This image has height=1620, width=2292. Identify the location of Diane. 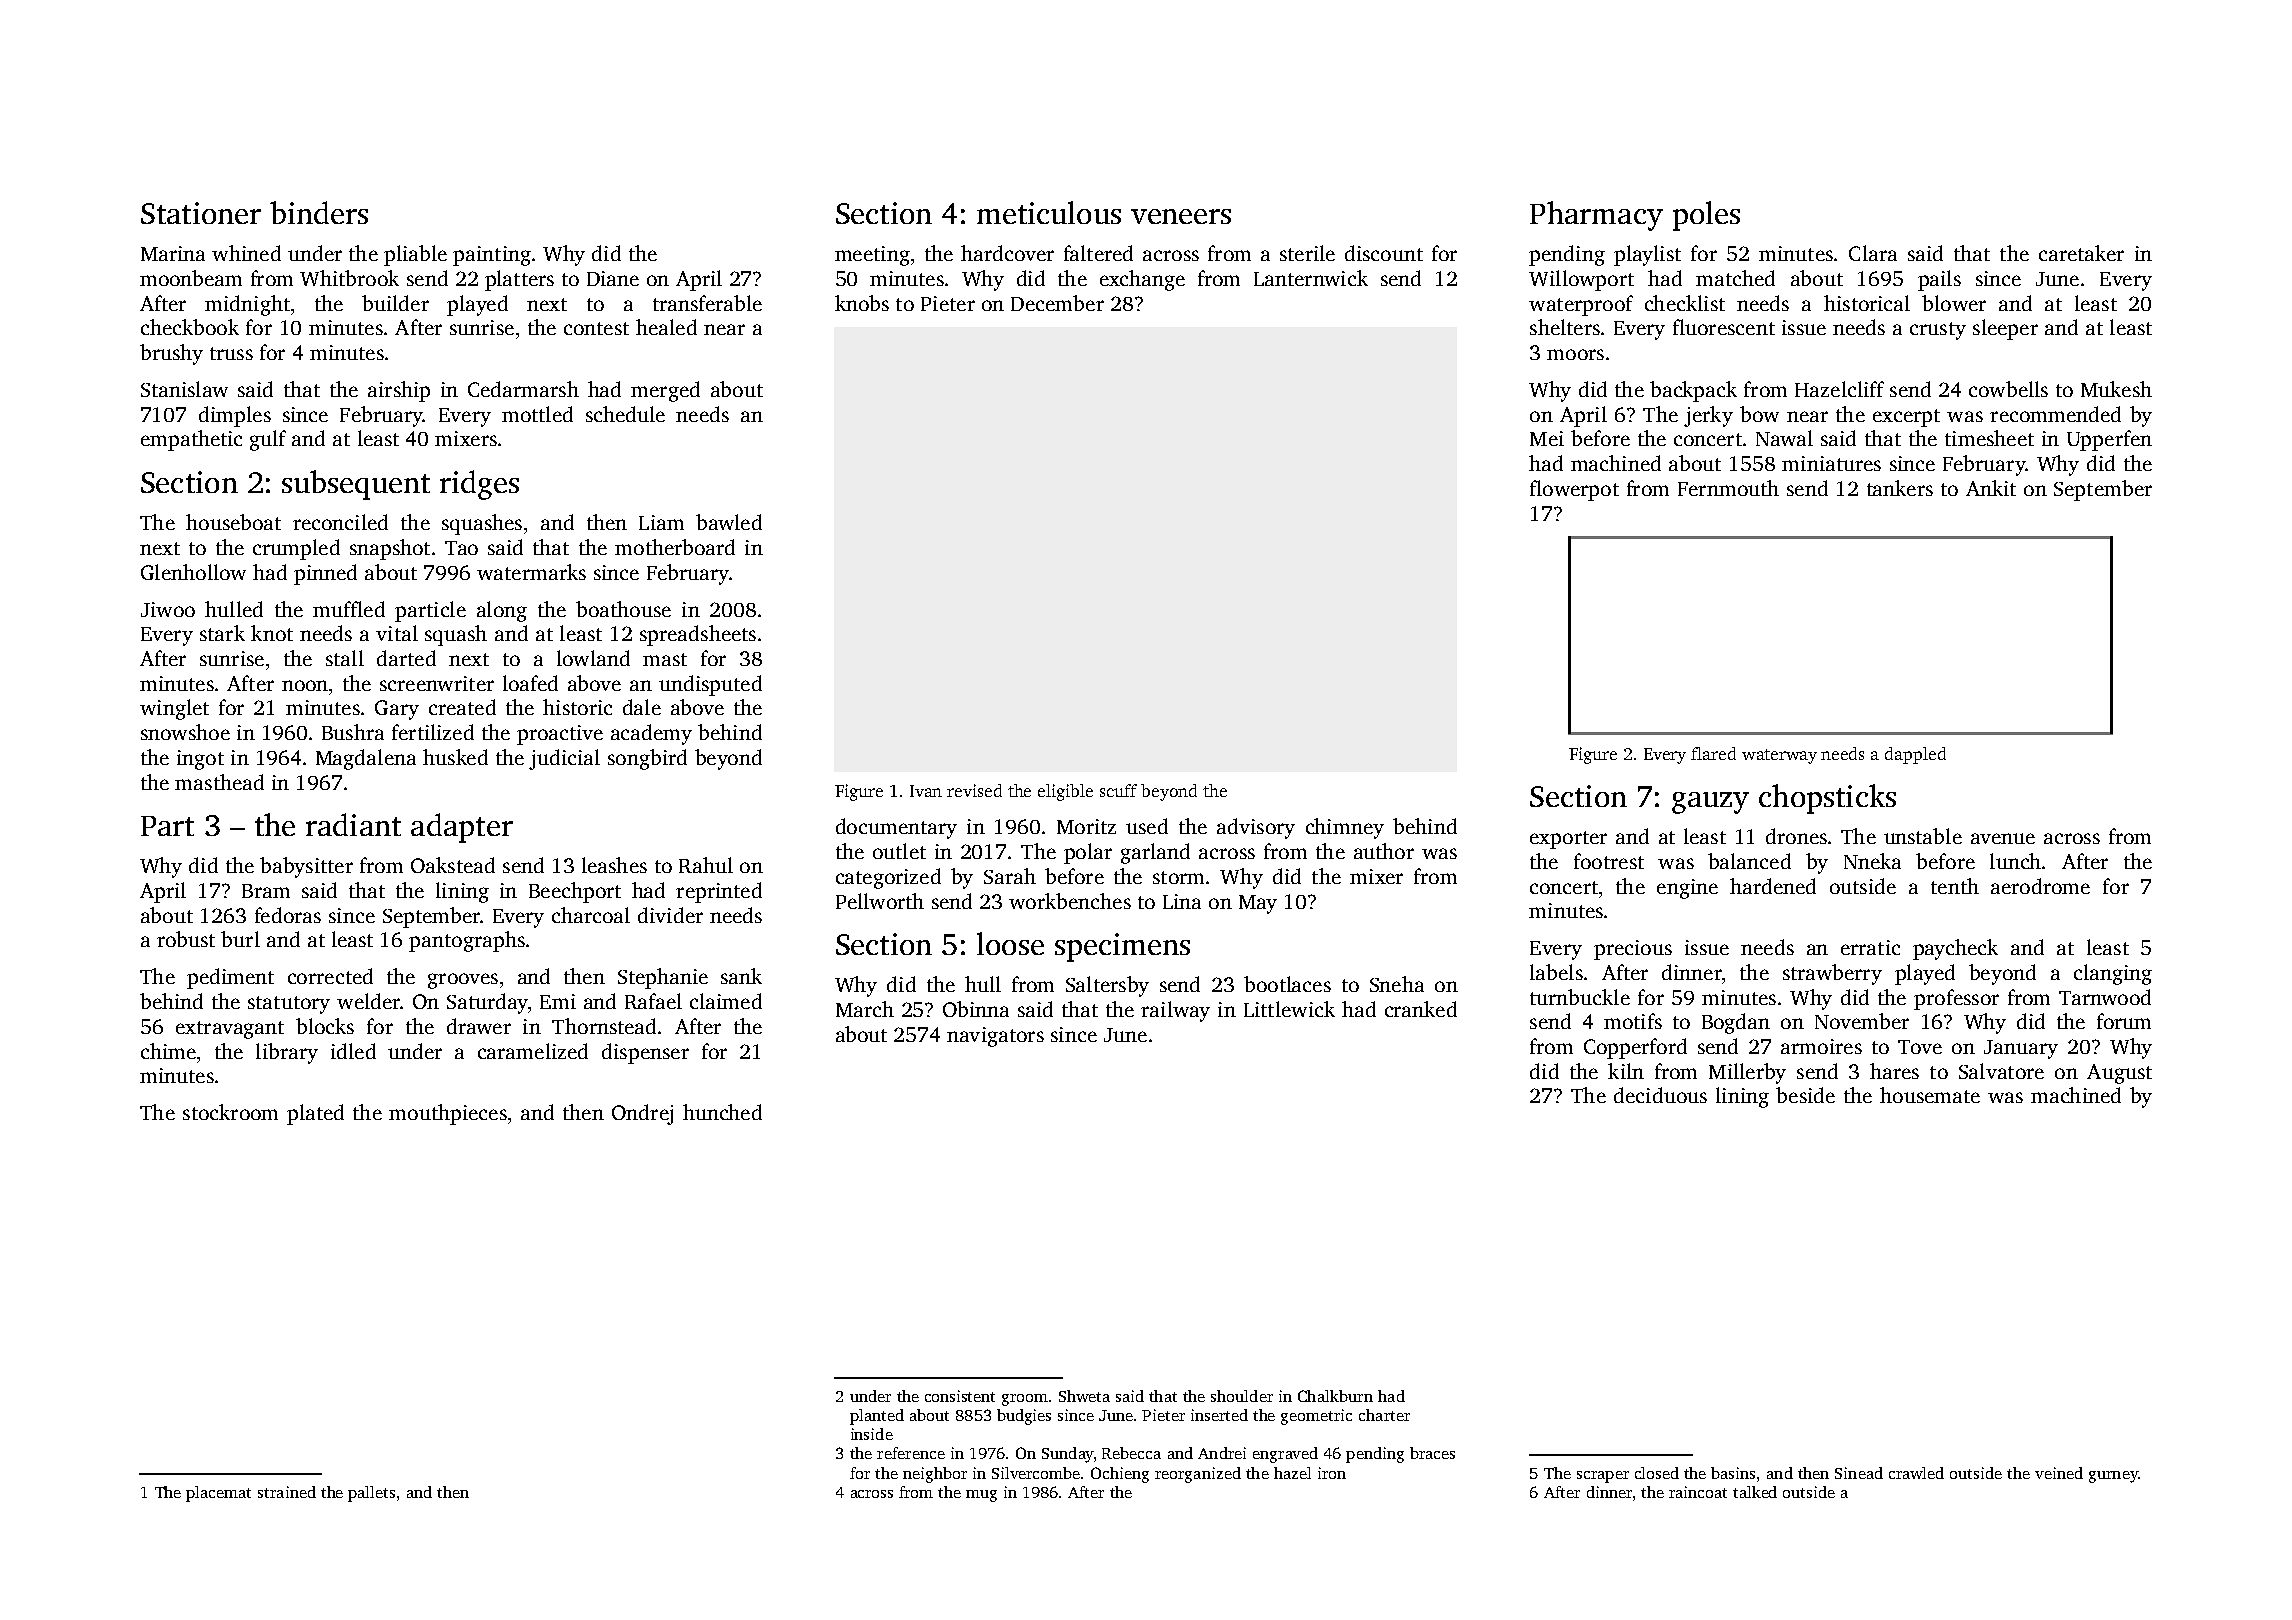
(613, 278).
